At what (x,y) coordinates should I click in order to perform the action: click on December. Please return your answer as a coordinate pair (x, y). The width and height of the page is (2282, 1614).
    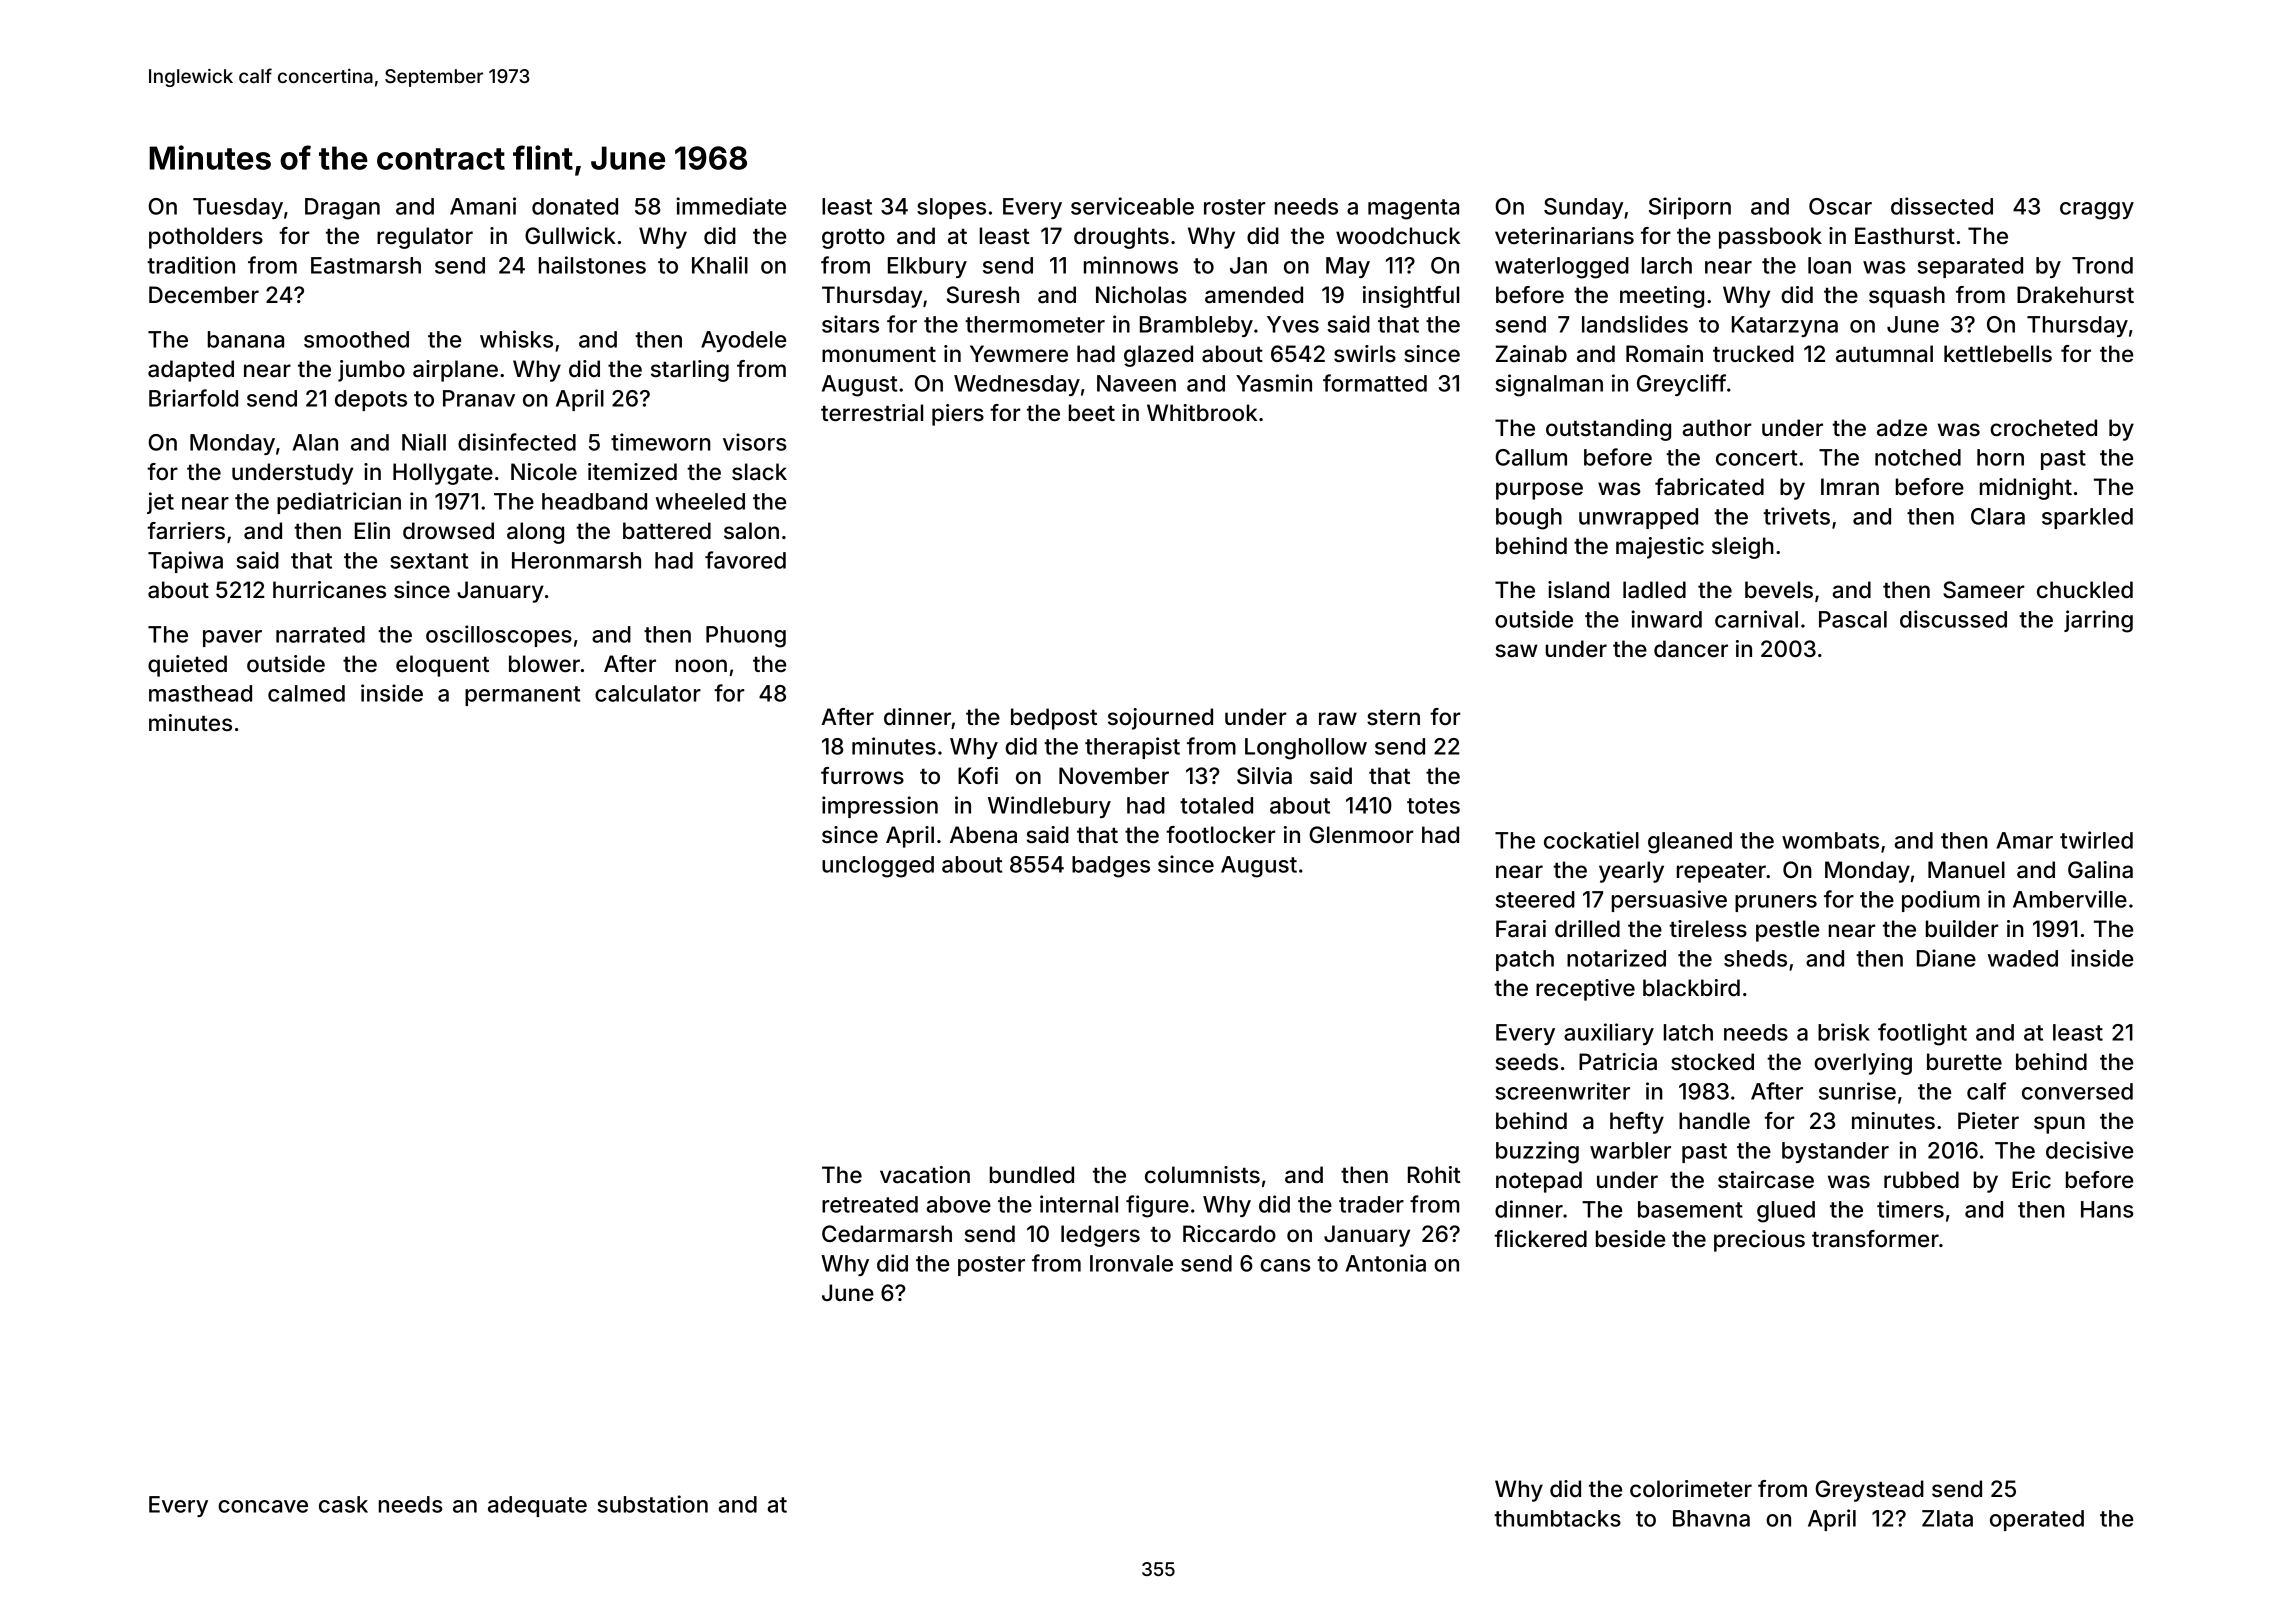
    Looking at the image, I should click on (204, 294).
